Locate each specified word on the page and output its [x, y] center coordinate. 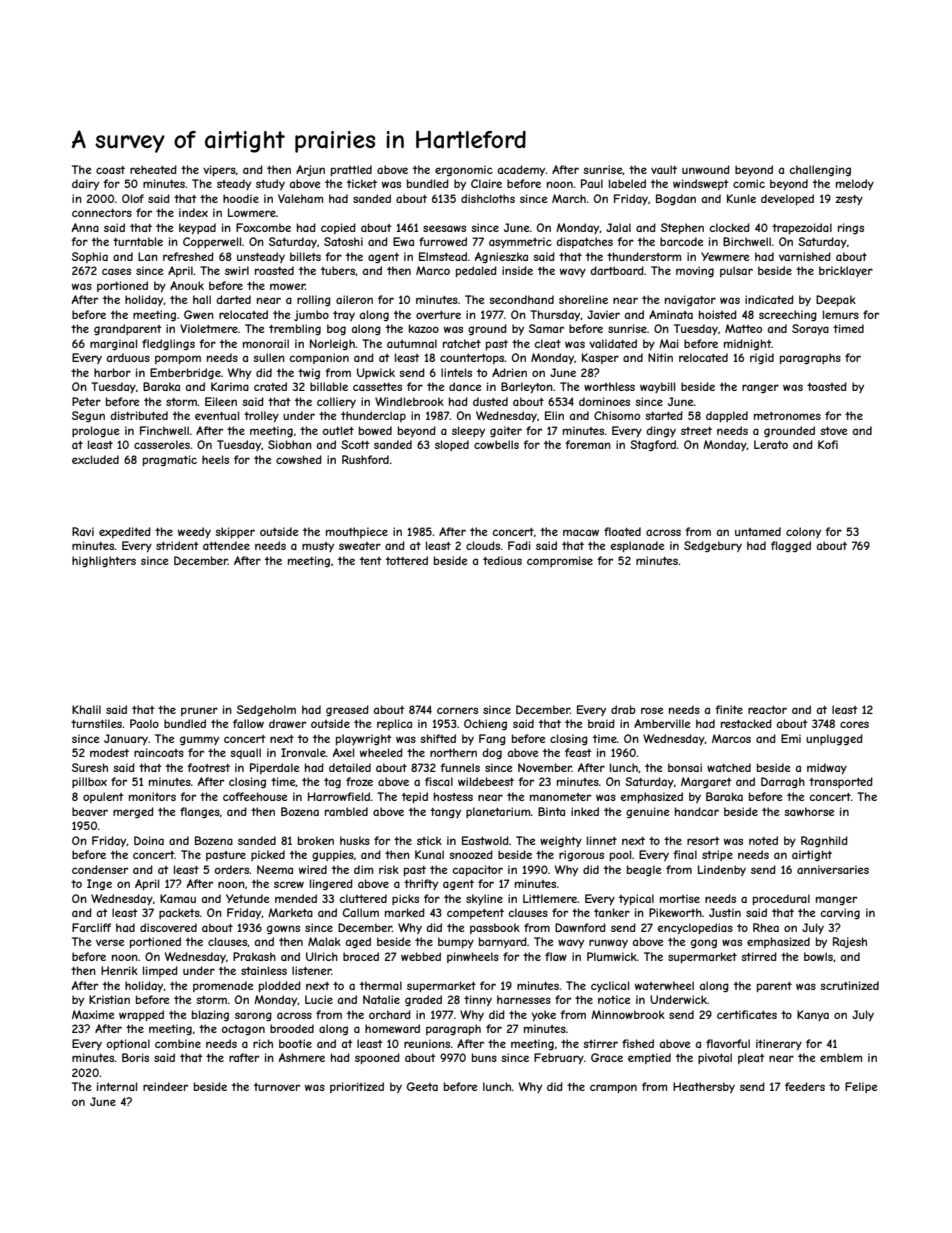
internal [117, 1086]
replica [394, 724]
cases [116, 271]
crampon [613, 1088]
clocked [729, 227]
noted [763, 840]
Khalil [86, 709]
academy [521, 170]
